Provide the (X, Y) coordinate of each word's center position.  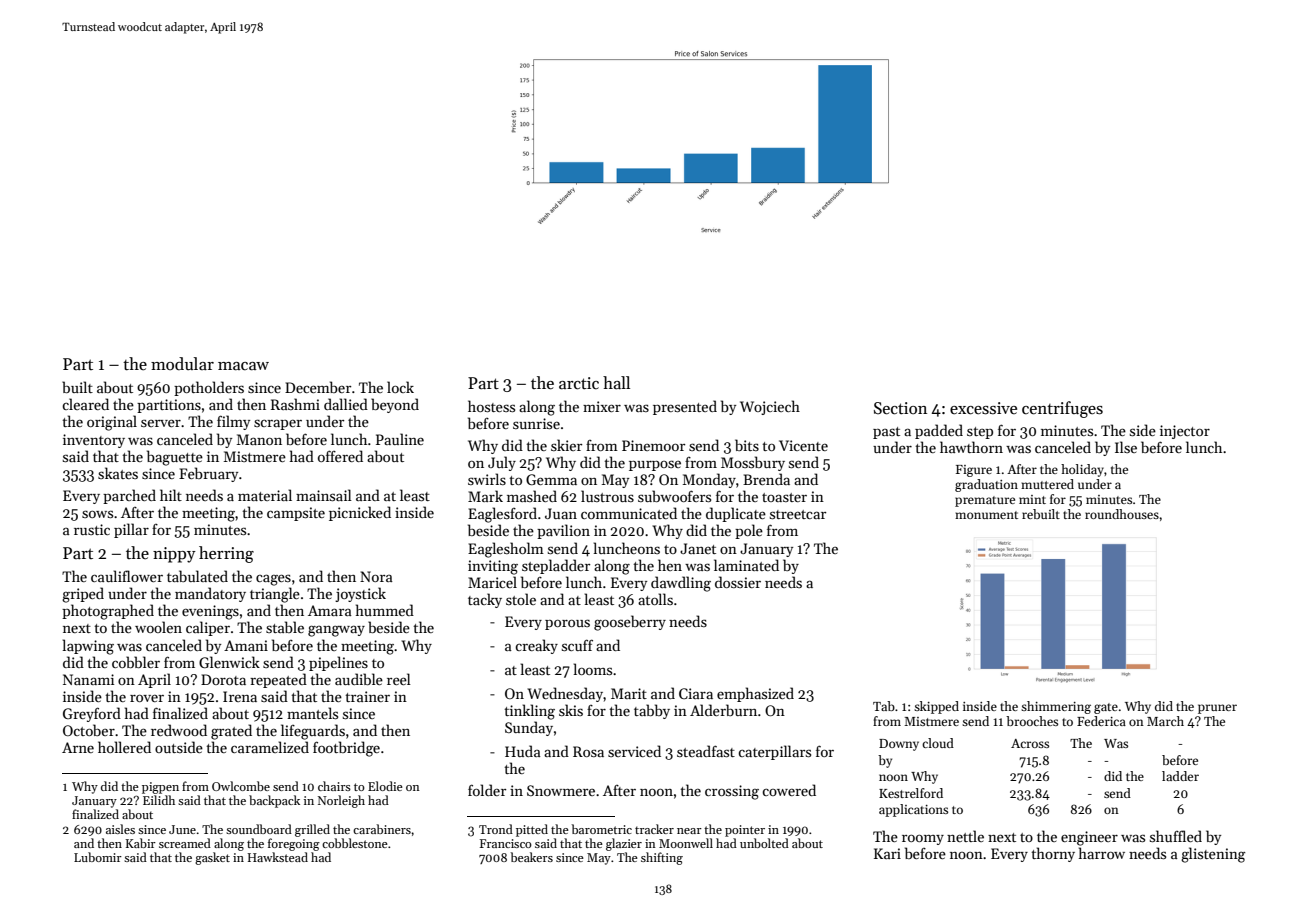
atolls (655, 599)
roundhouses (1122, 514)
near (689, 831)
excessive (983, 408)
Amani (246, 645)
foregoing (294, 844)
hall (616, 383)
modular (182, 363)
